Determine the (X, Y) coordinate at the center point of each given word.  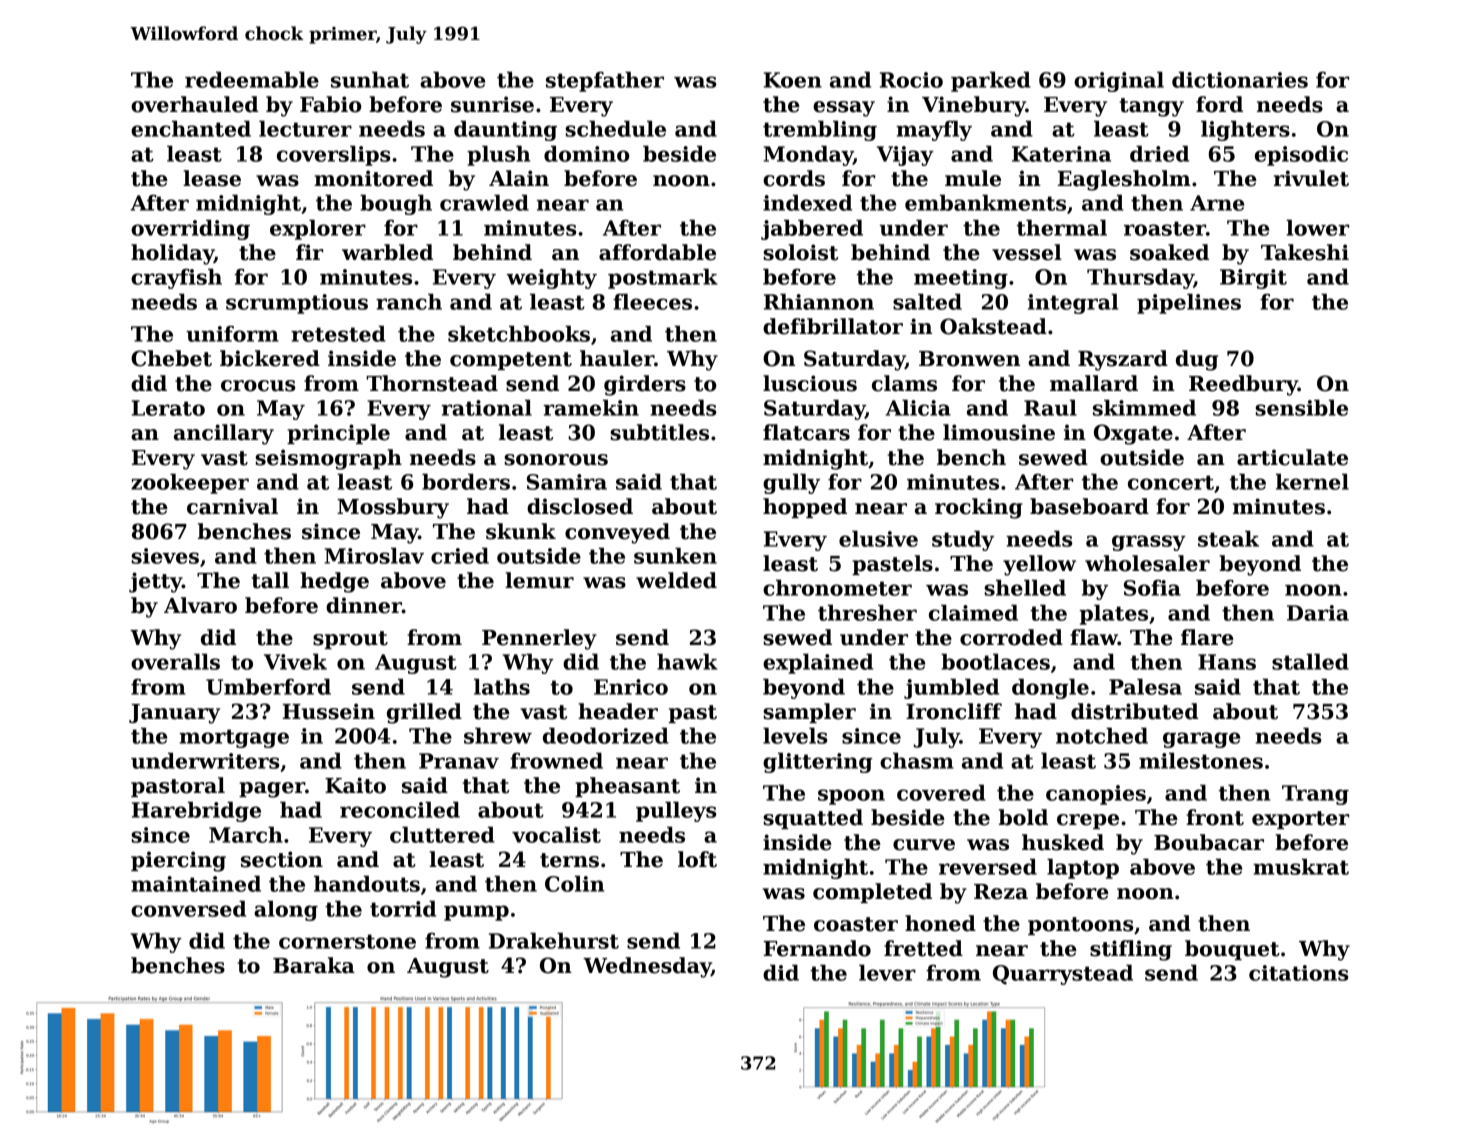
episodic (1301, 155)
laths (502, 686)
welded (676, 580)
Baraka (314, 965)
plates (1114, 614)
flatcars (806, 432)
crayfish (176, 278)
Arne (1217, 203)
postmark (663, 278)
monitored (373, 178)
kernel (1312, 481)
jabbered (812, 229)
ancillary (224, 434)
